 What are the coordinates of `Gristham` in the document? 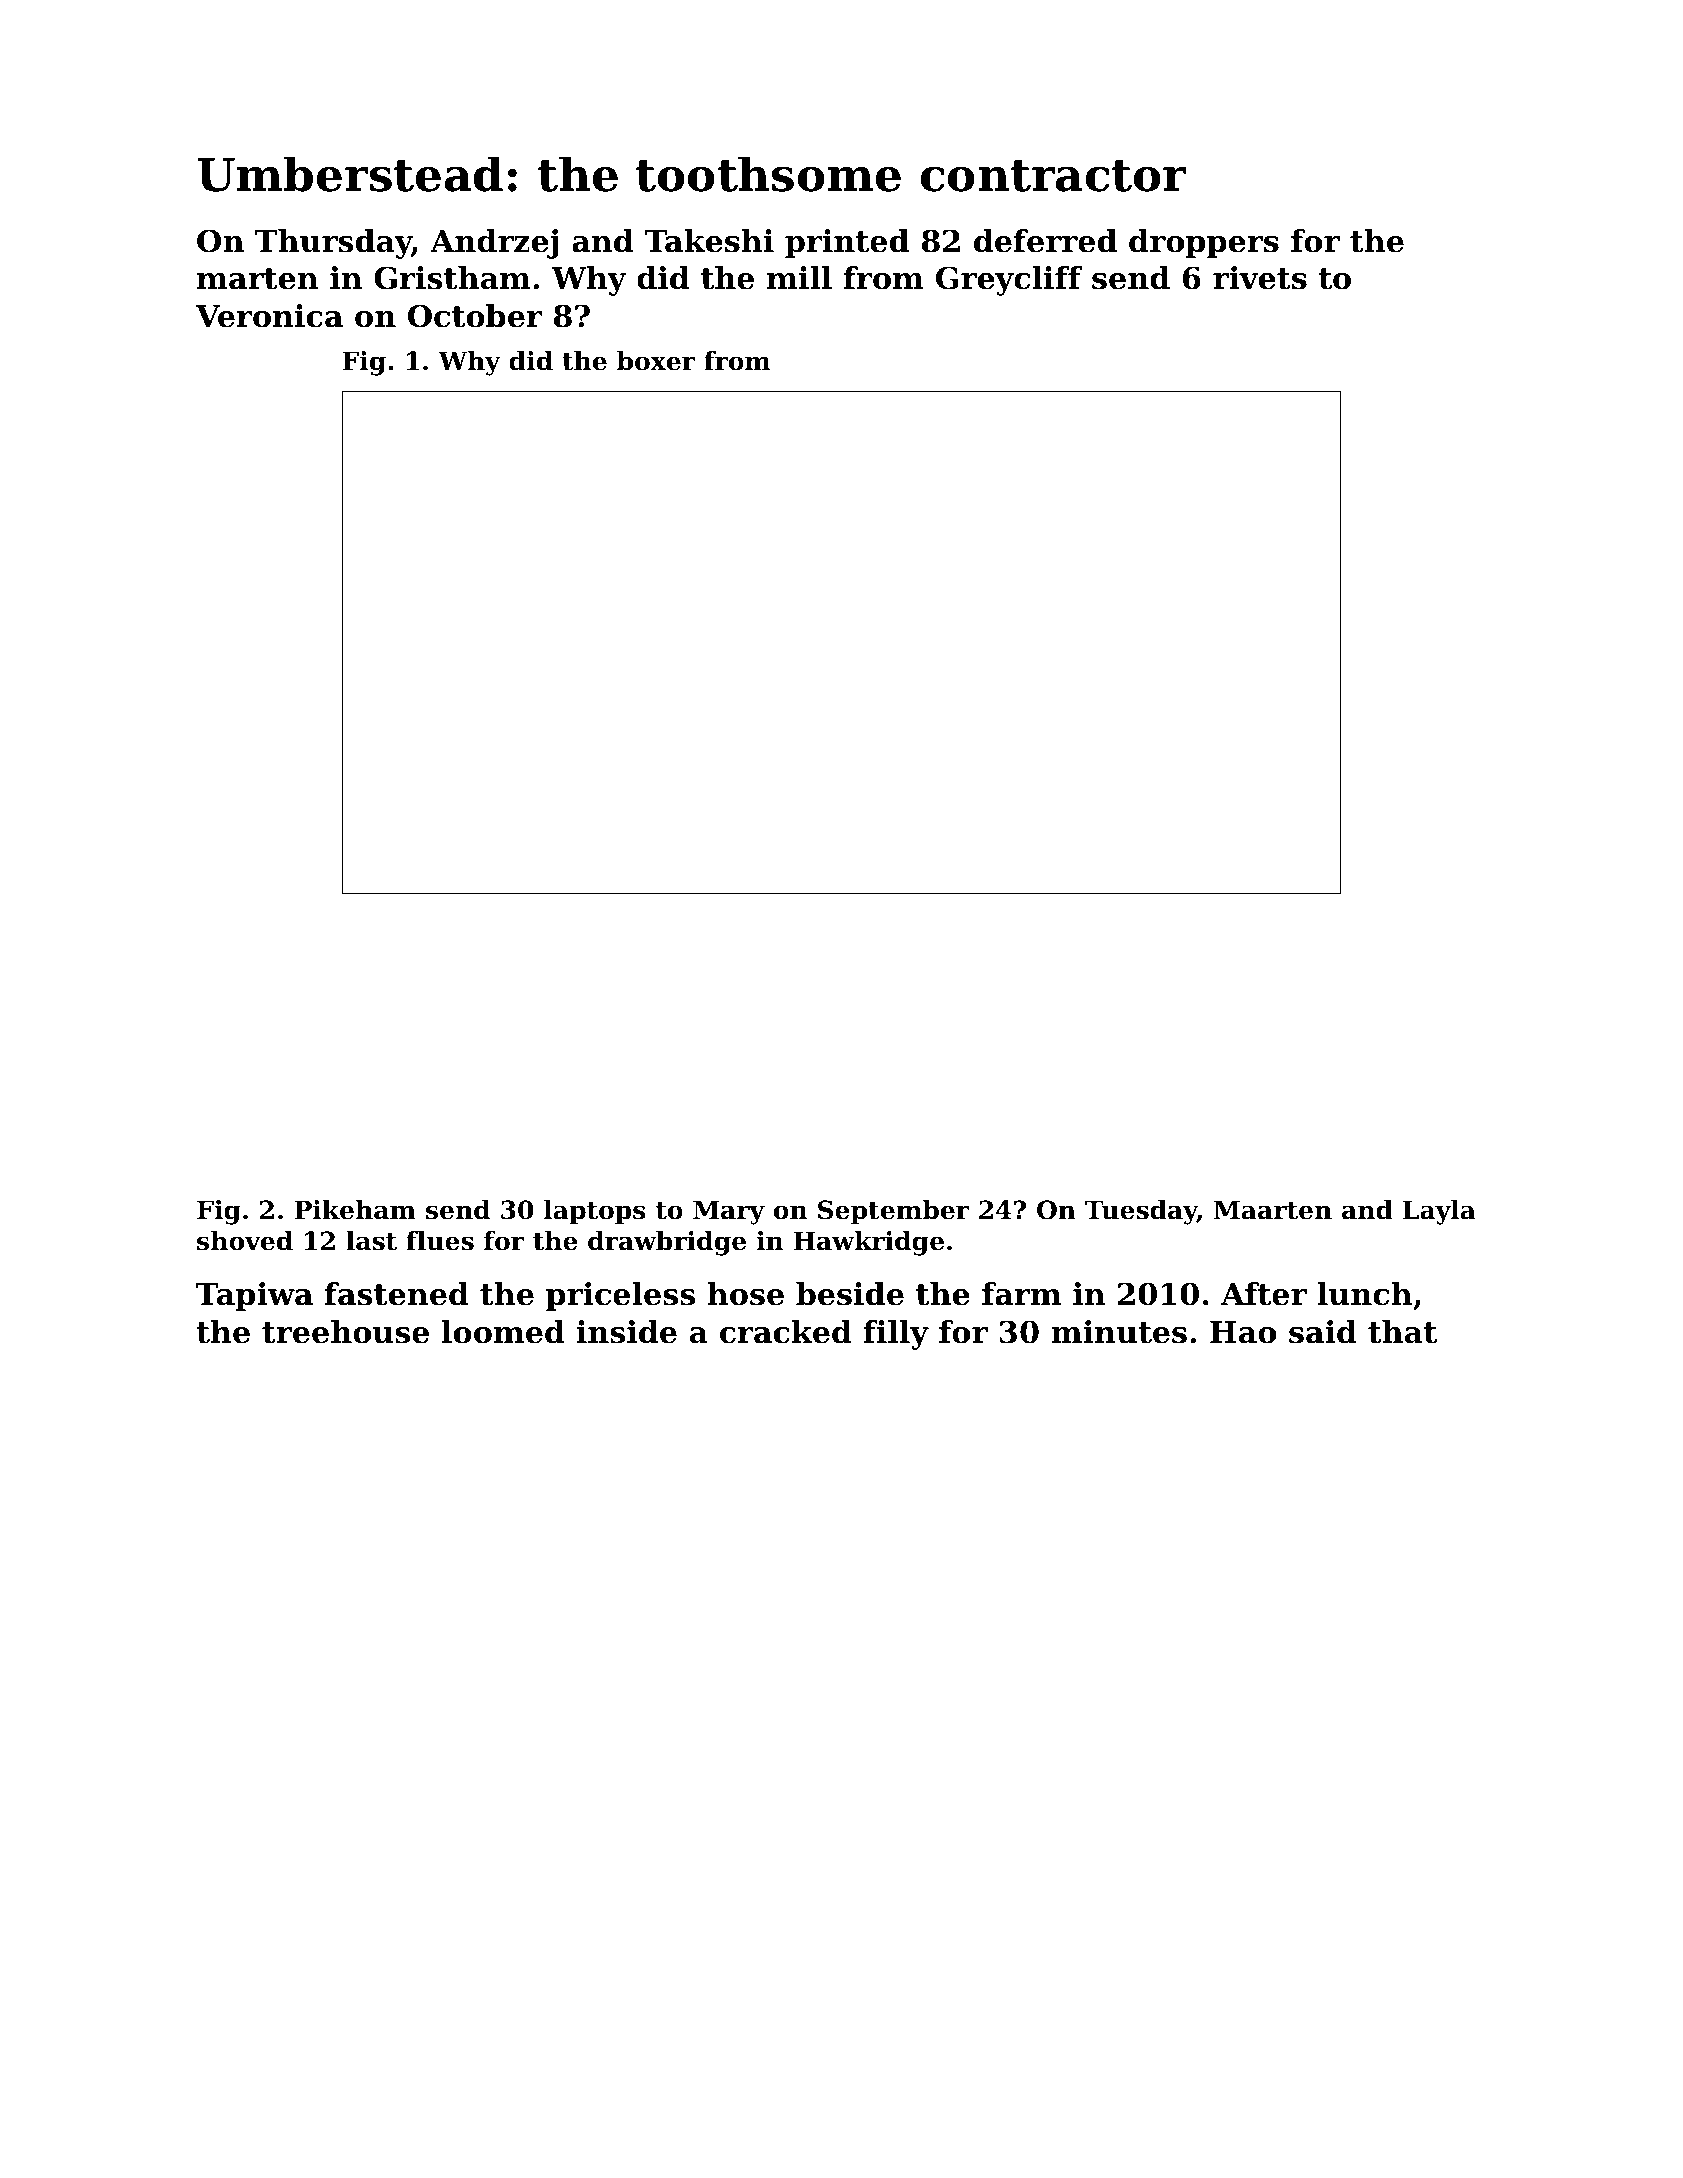 It's located at (452, 278).
